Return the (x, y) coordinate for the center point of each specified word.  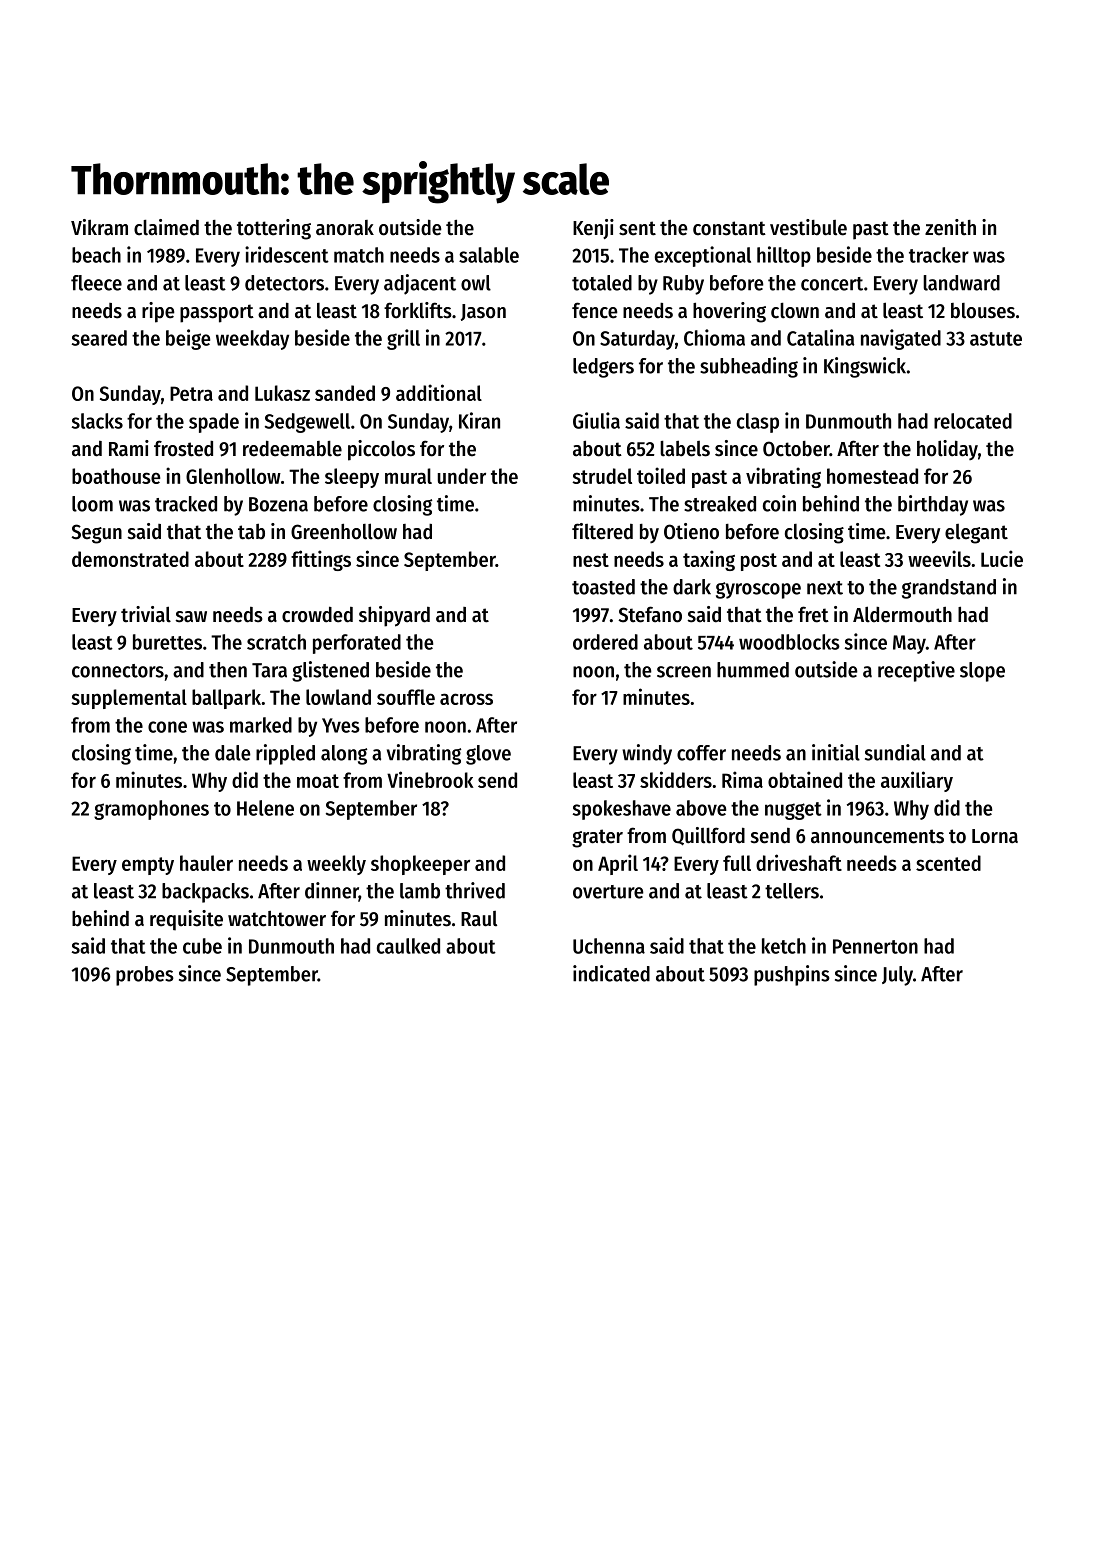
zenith (950, 227)
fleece (96, 283)
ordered (605, 642)
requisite (186, 920)
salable (489, 255)
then (228, 670)
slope (982, 672)
